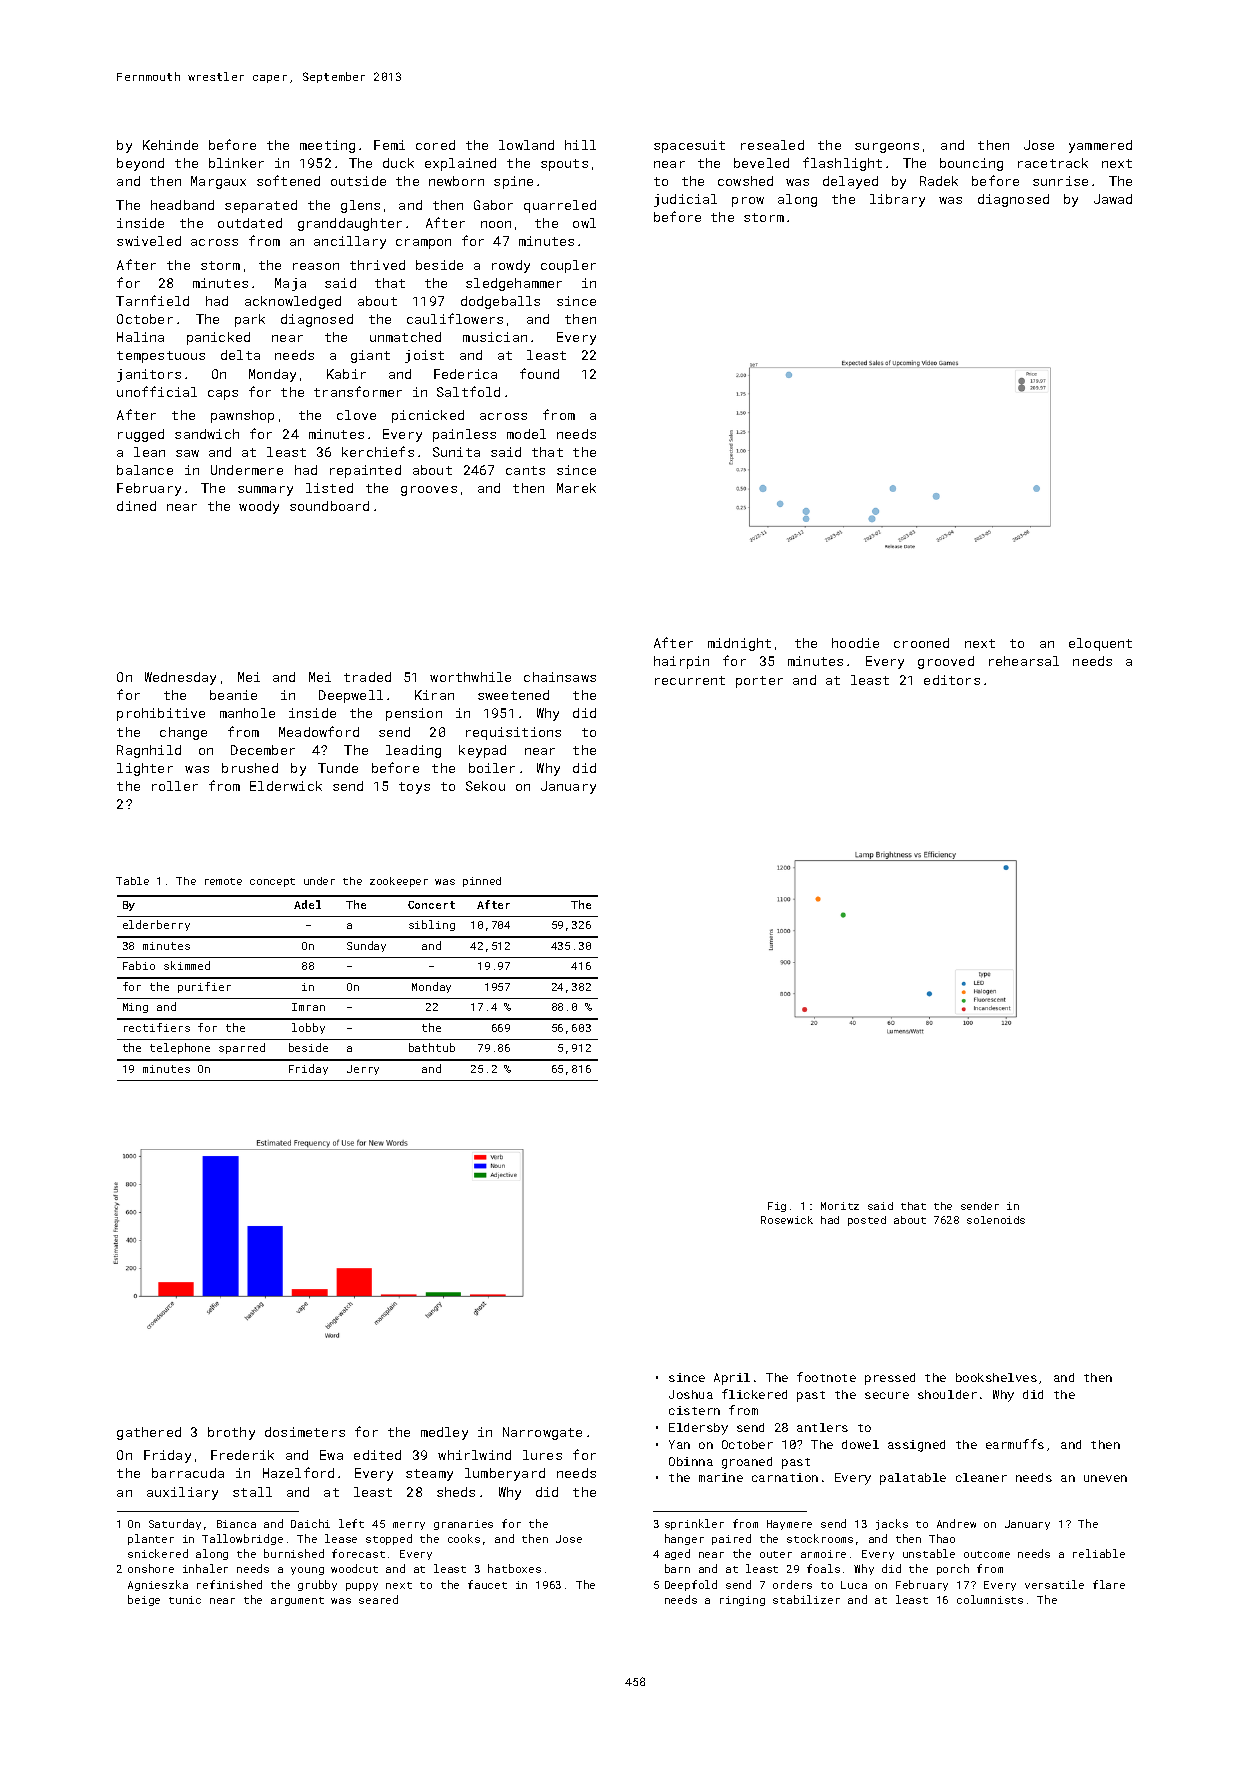 The width and height of the document is (1251, 1769). Describe the element at coordinates (921, 643) in the document. I see `crooned` at that location.
